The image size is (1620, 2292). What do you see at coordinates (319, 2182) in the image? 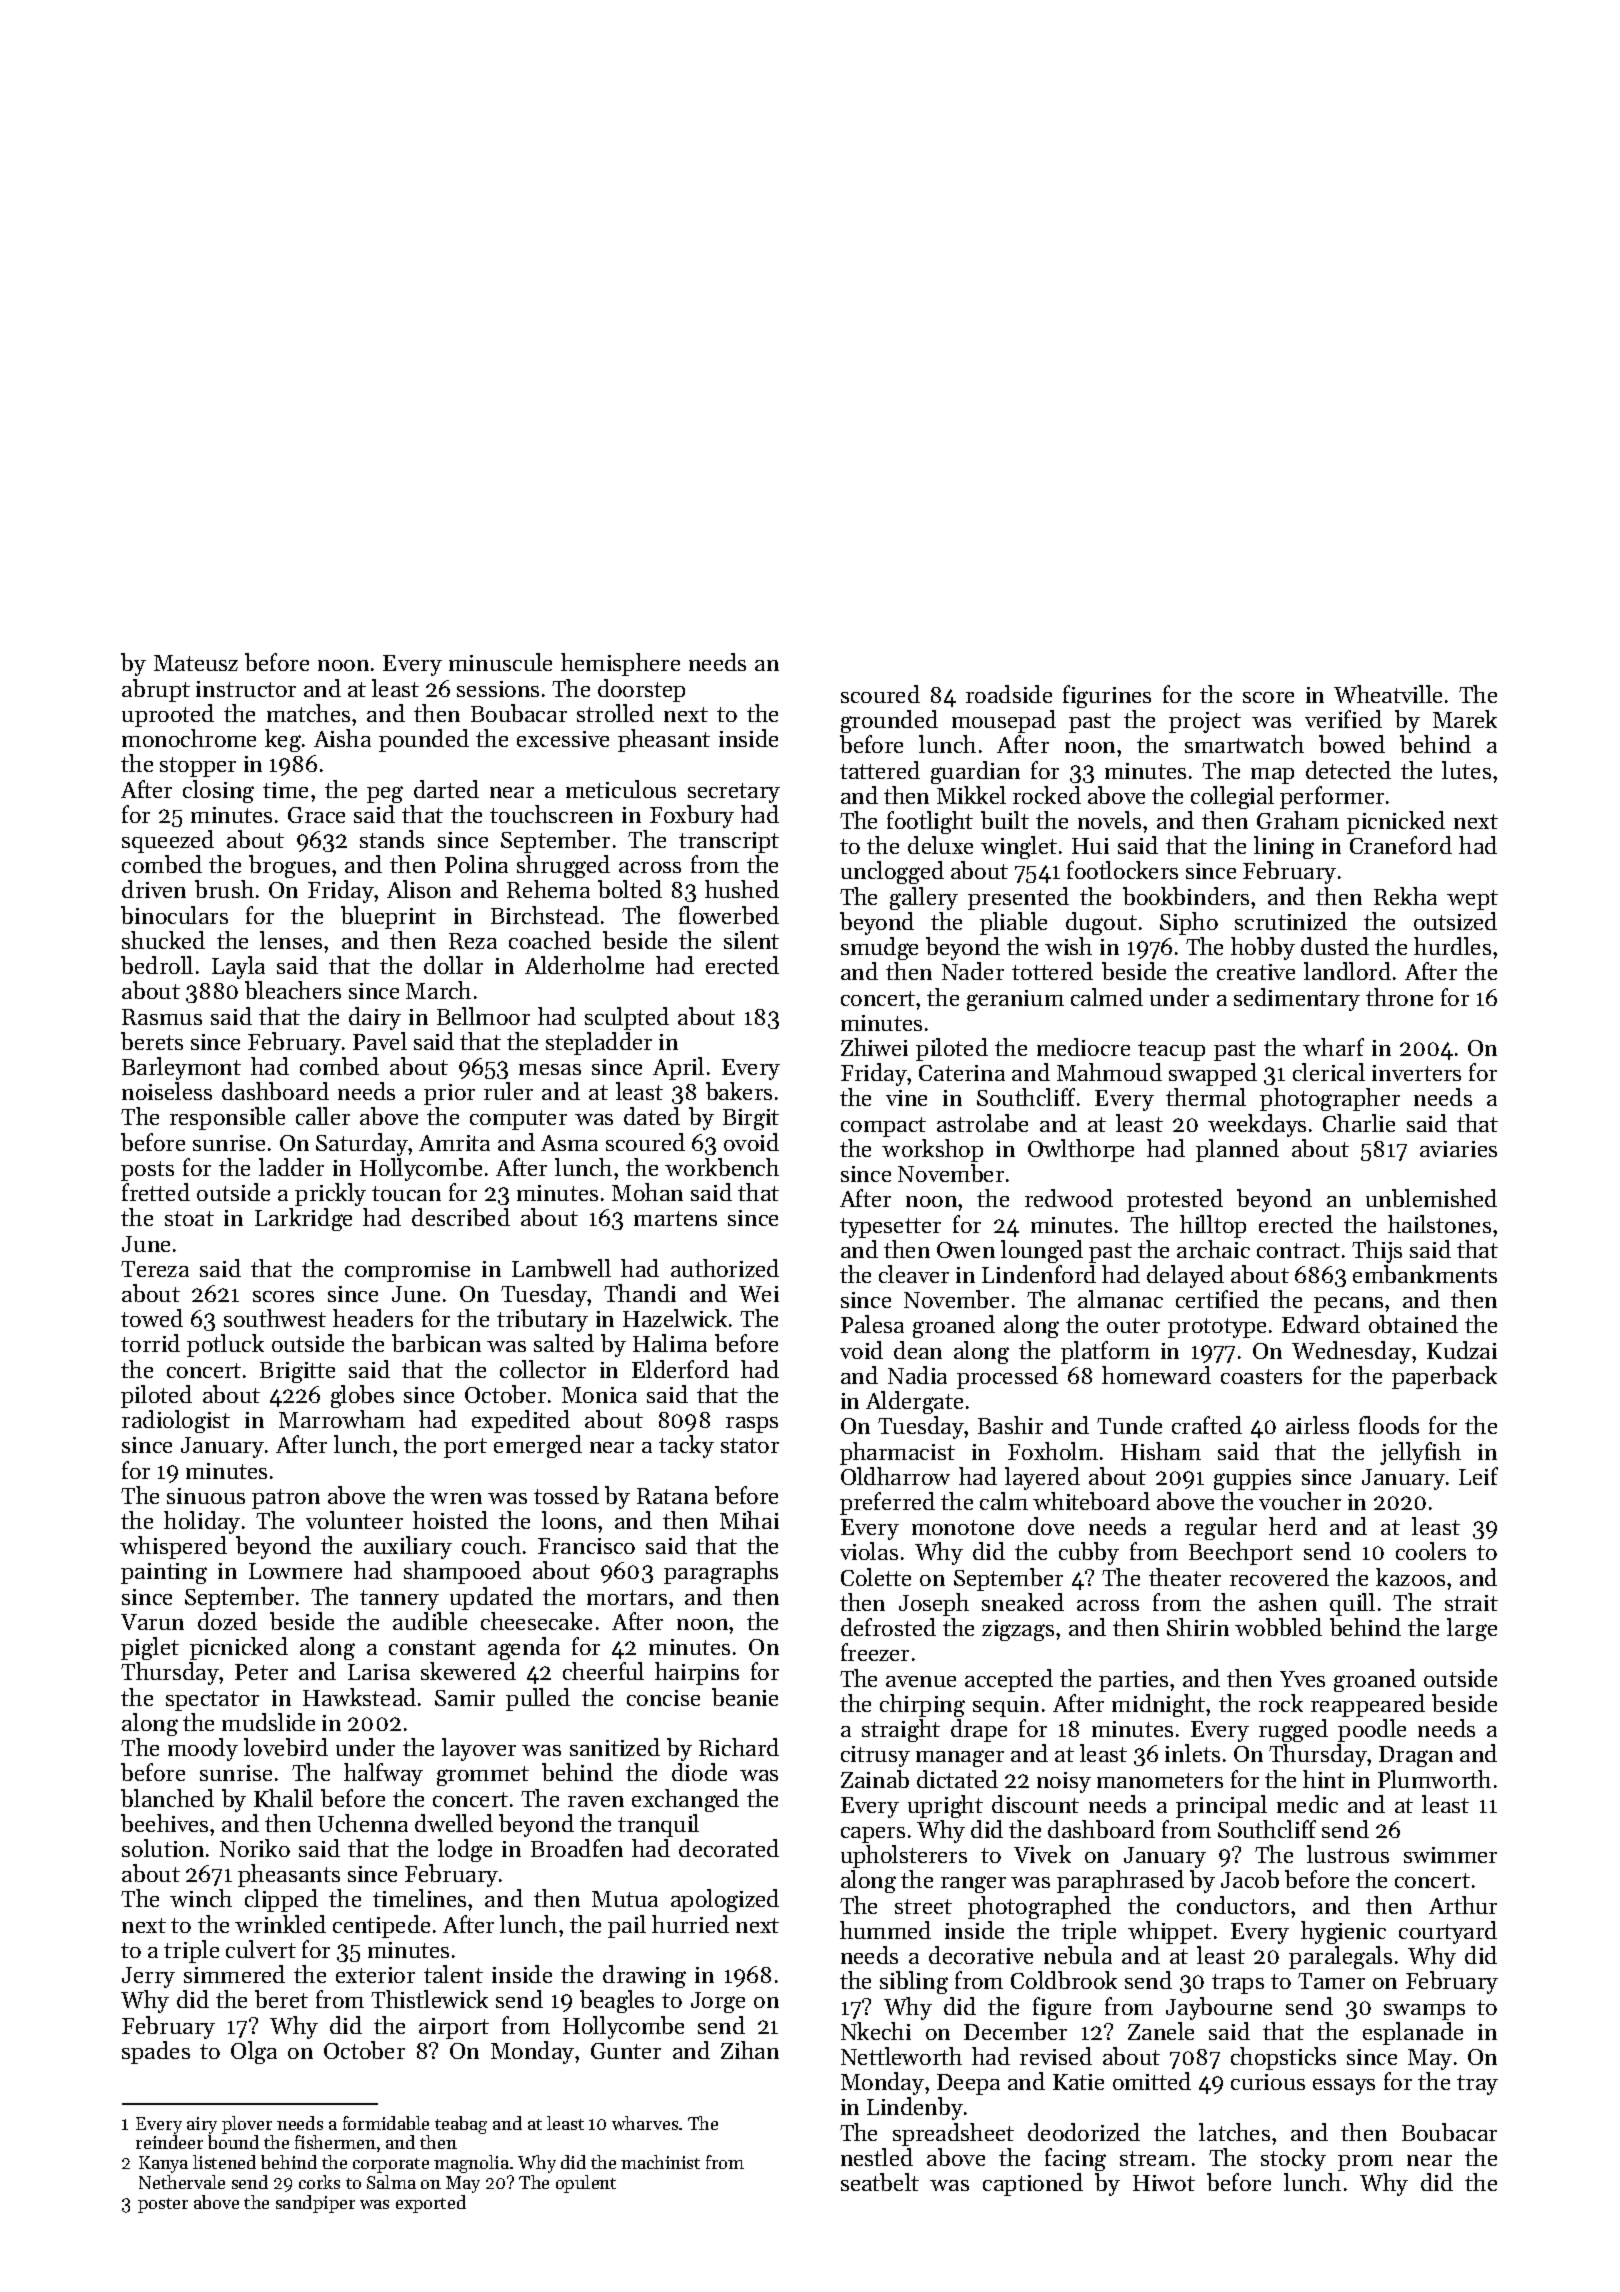
I see `corks` at bounding box center [319, 2182].
